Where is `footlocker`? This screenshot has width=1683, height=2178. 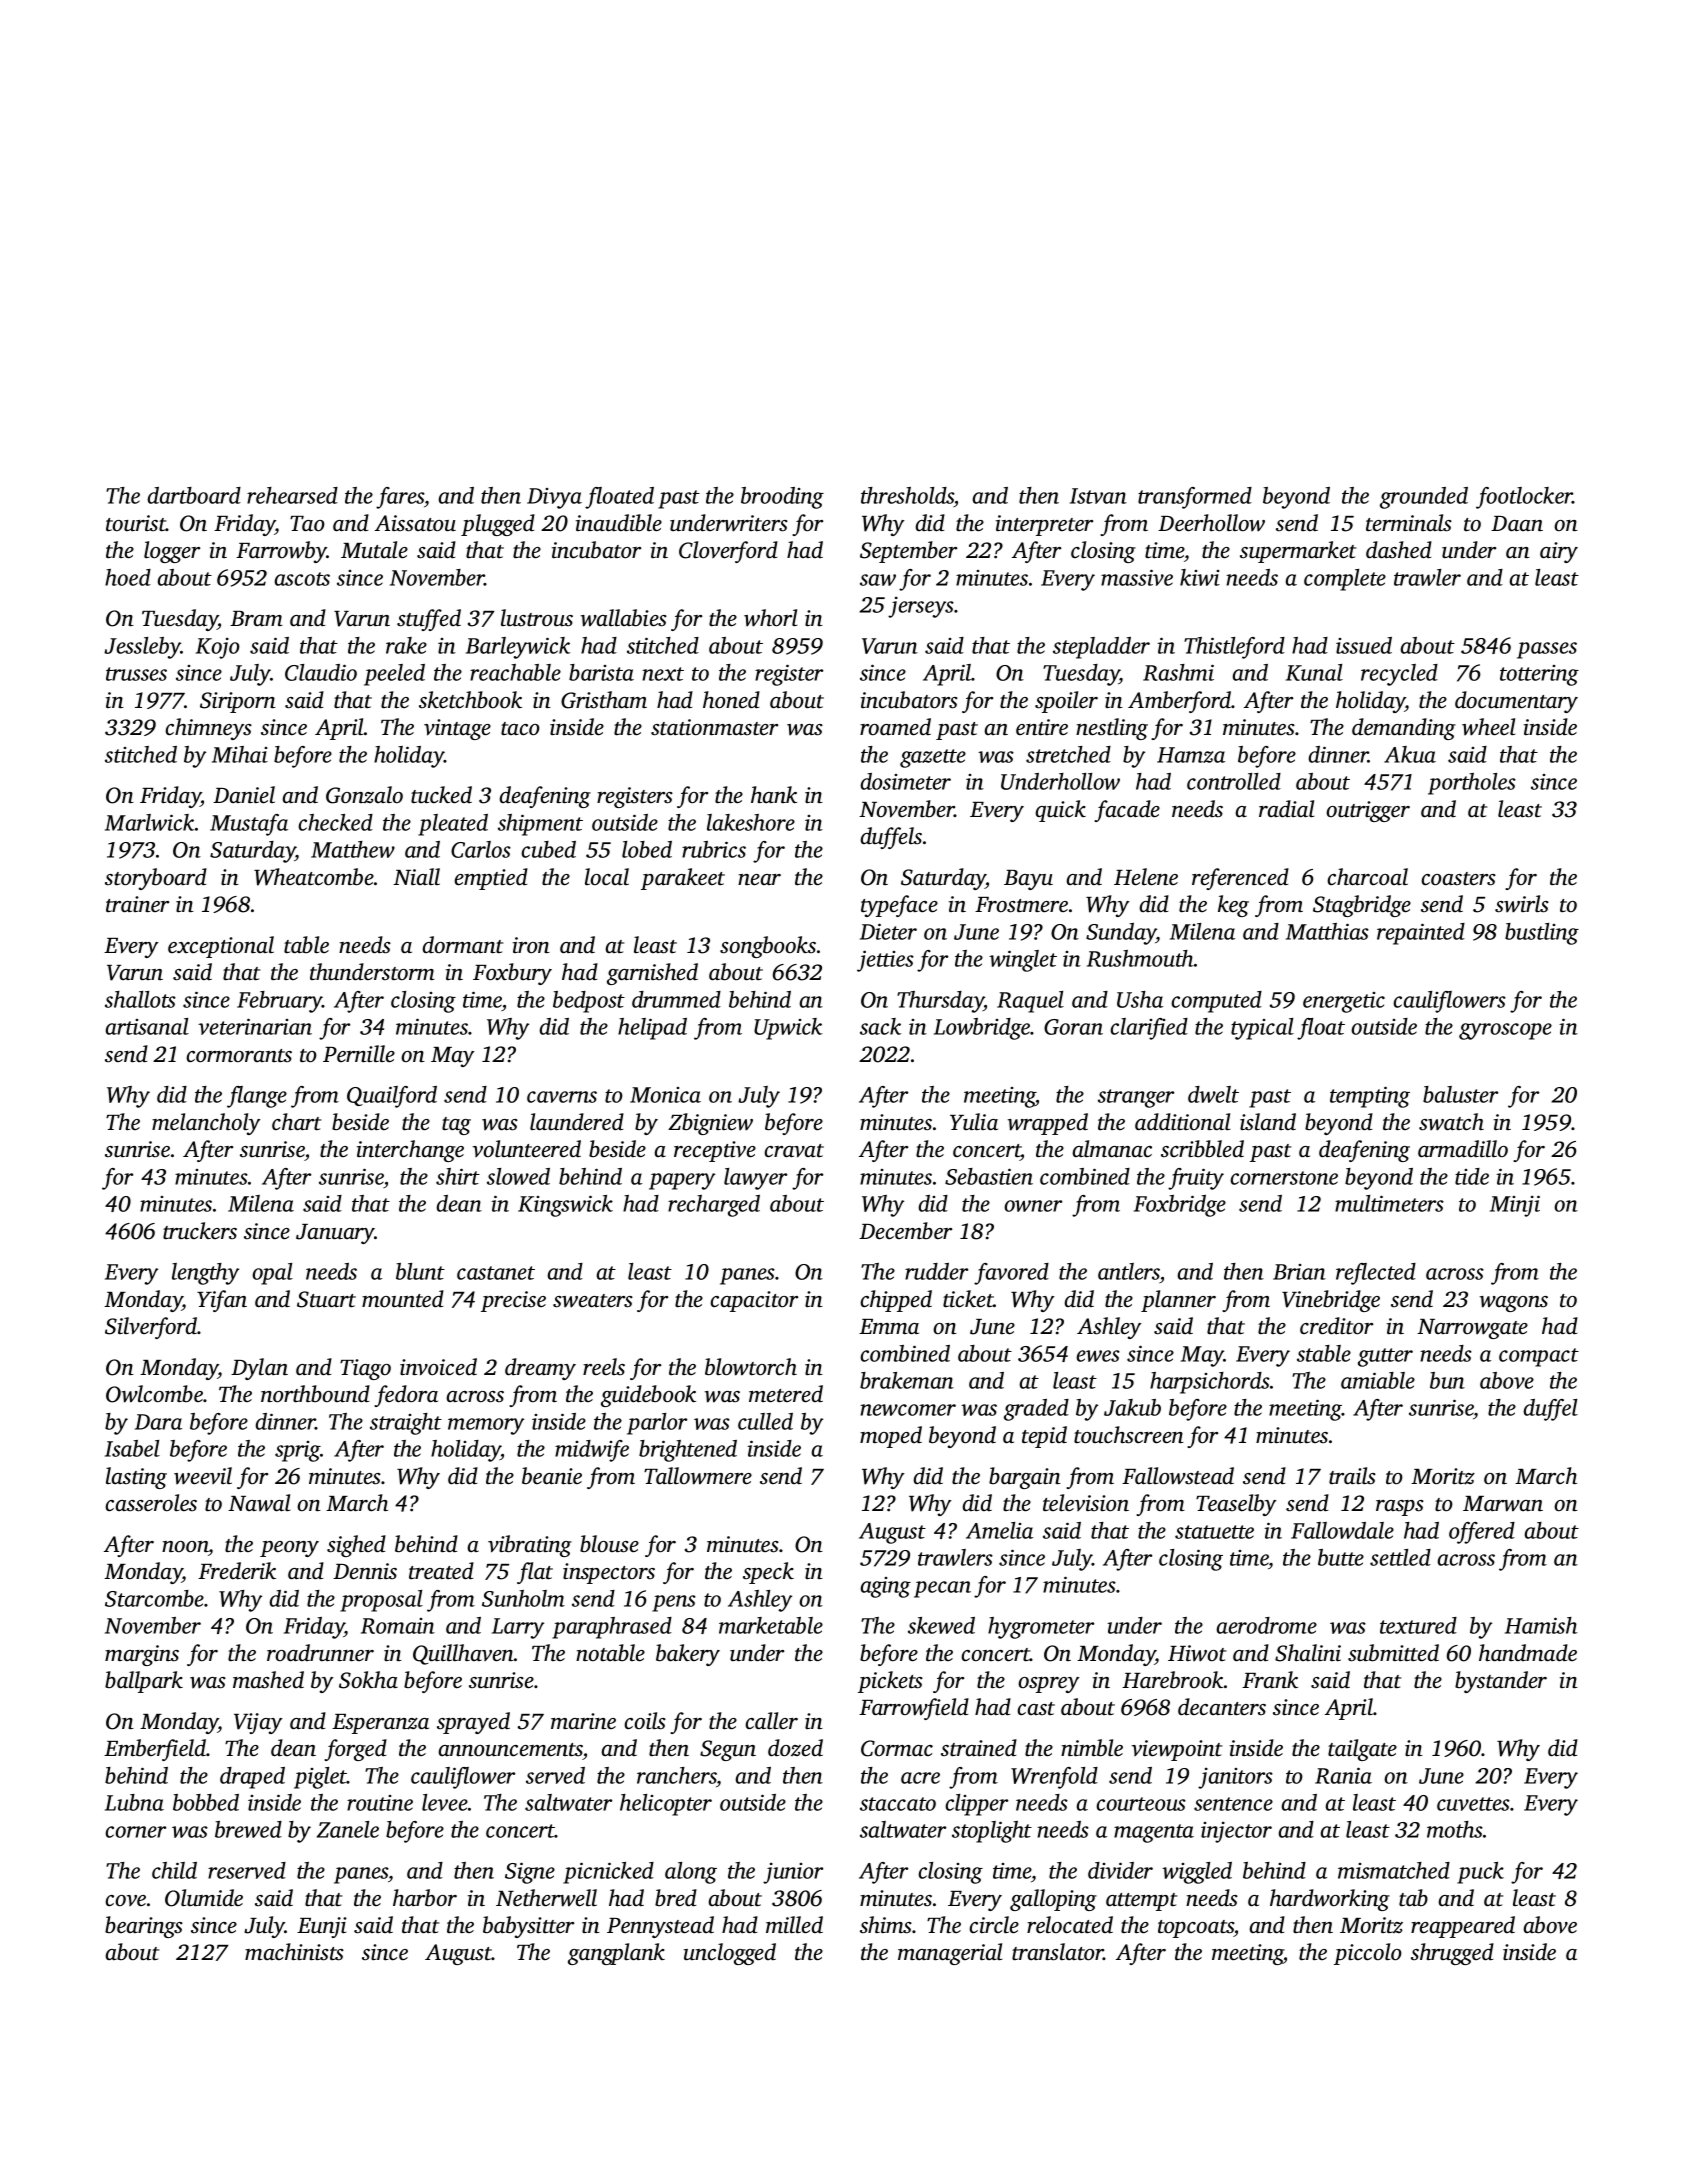
footlocker is located at coordinates (1524, 498).
